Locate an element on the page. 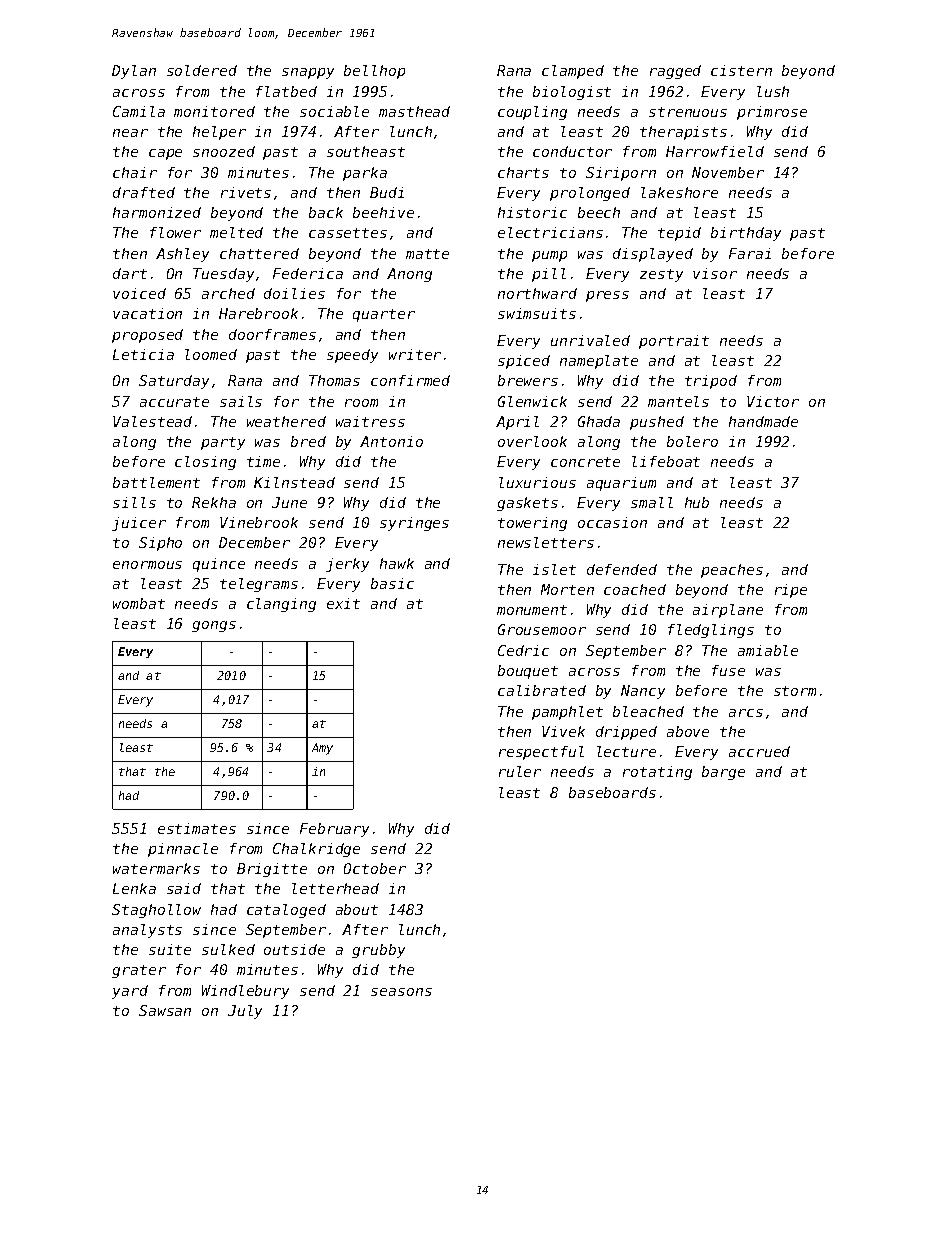  ruler is located at coordinates (520, 771).
